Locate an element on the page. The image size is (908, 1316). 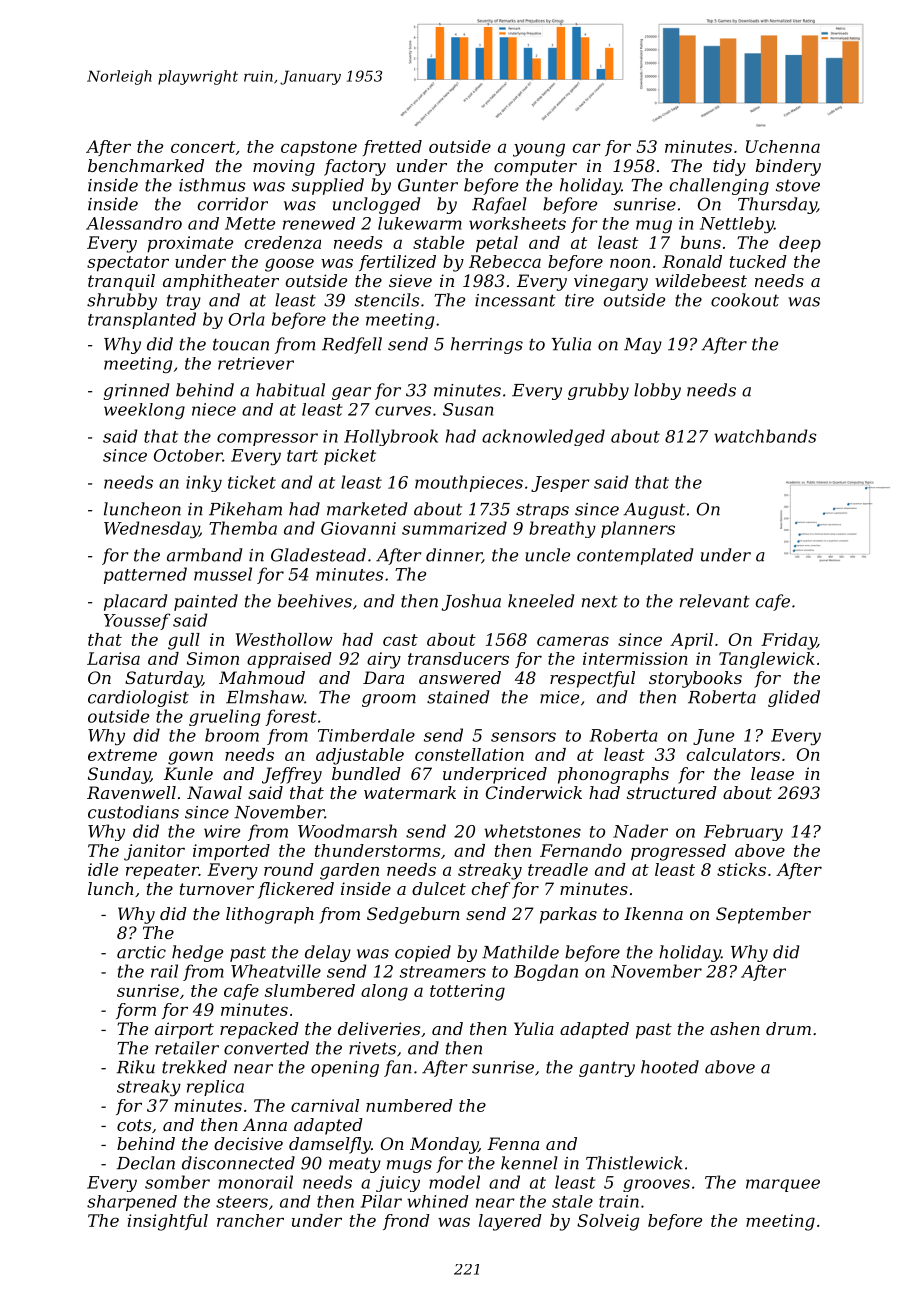
Tanglewick is located at coordinates (767, 660).
